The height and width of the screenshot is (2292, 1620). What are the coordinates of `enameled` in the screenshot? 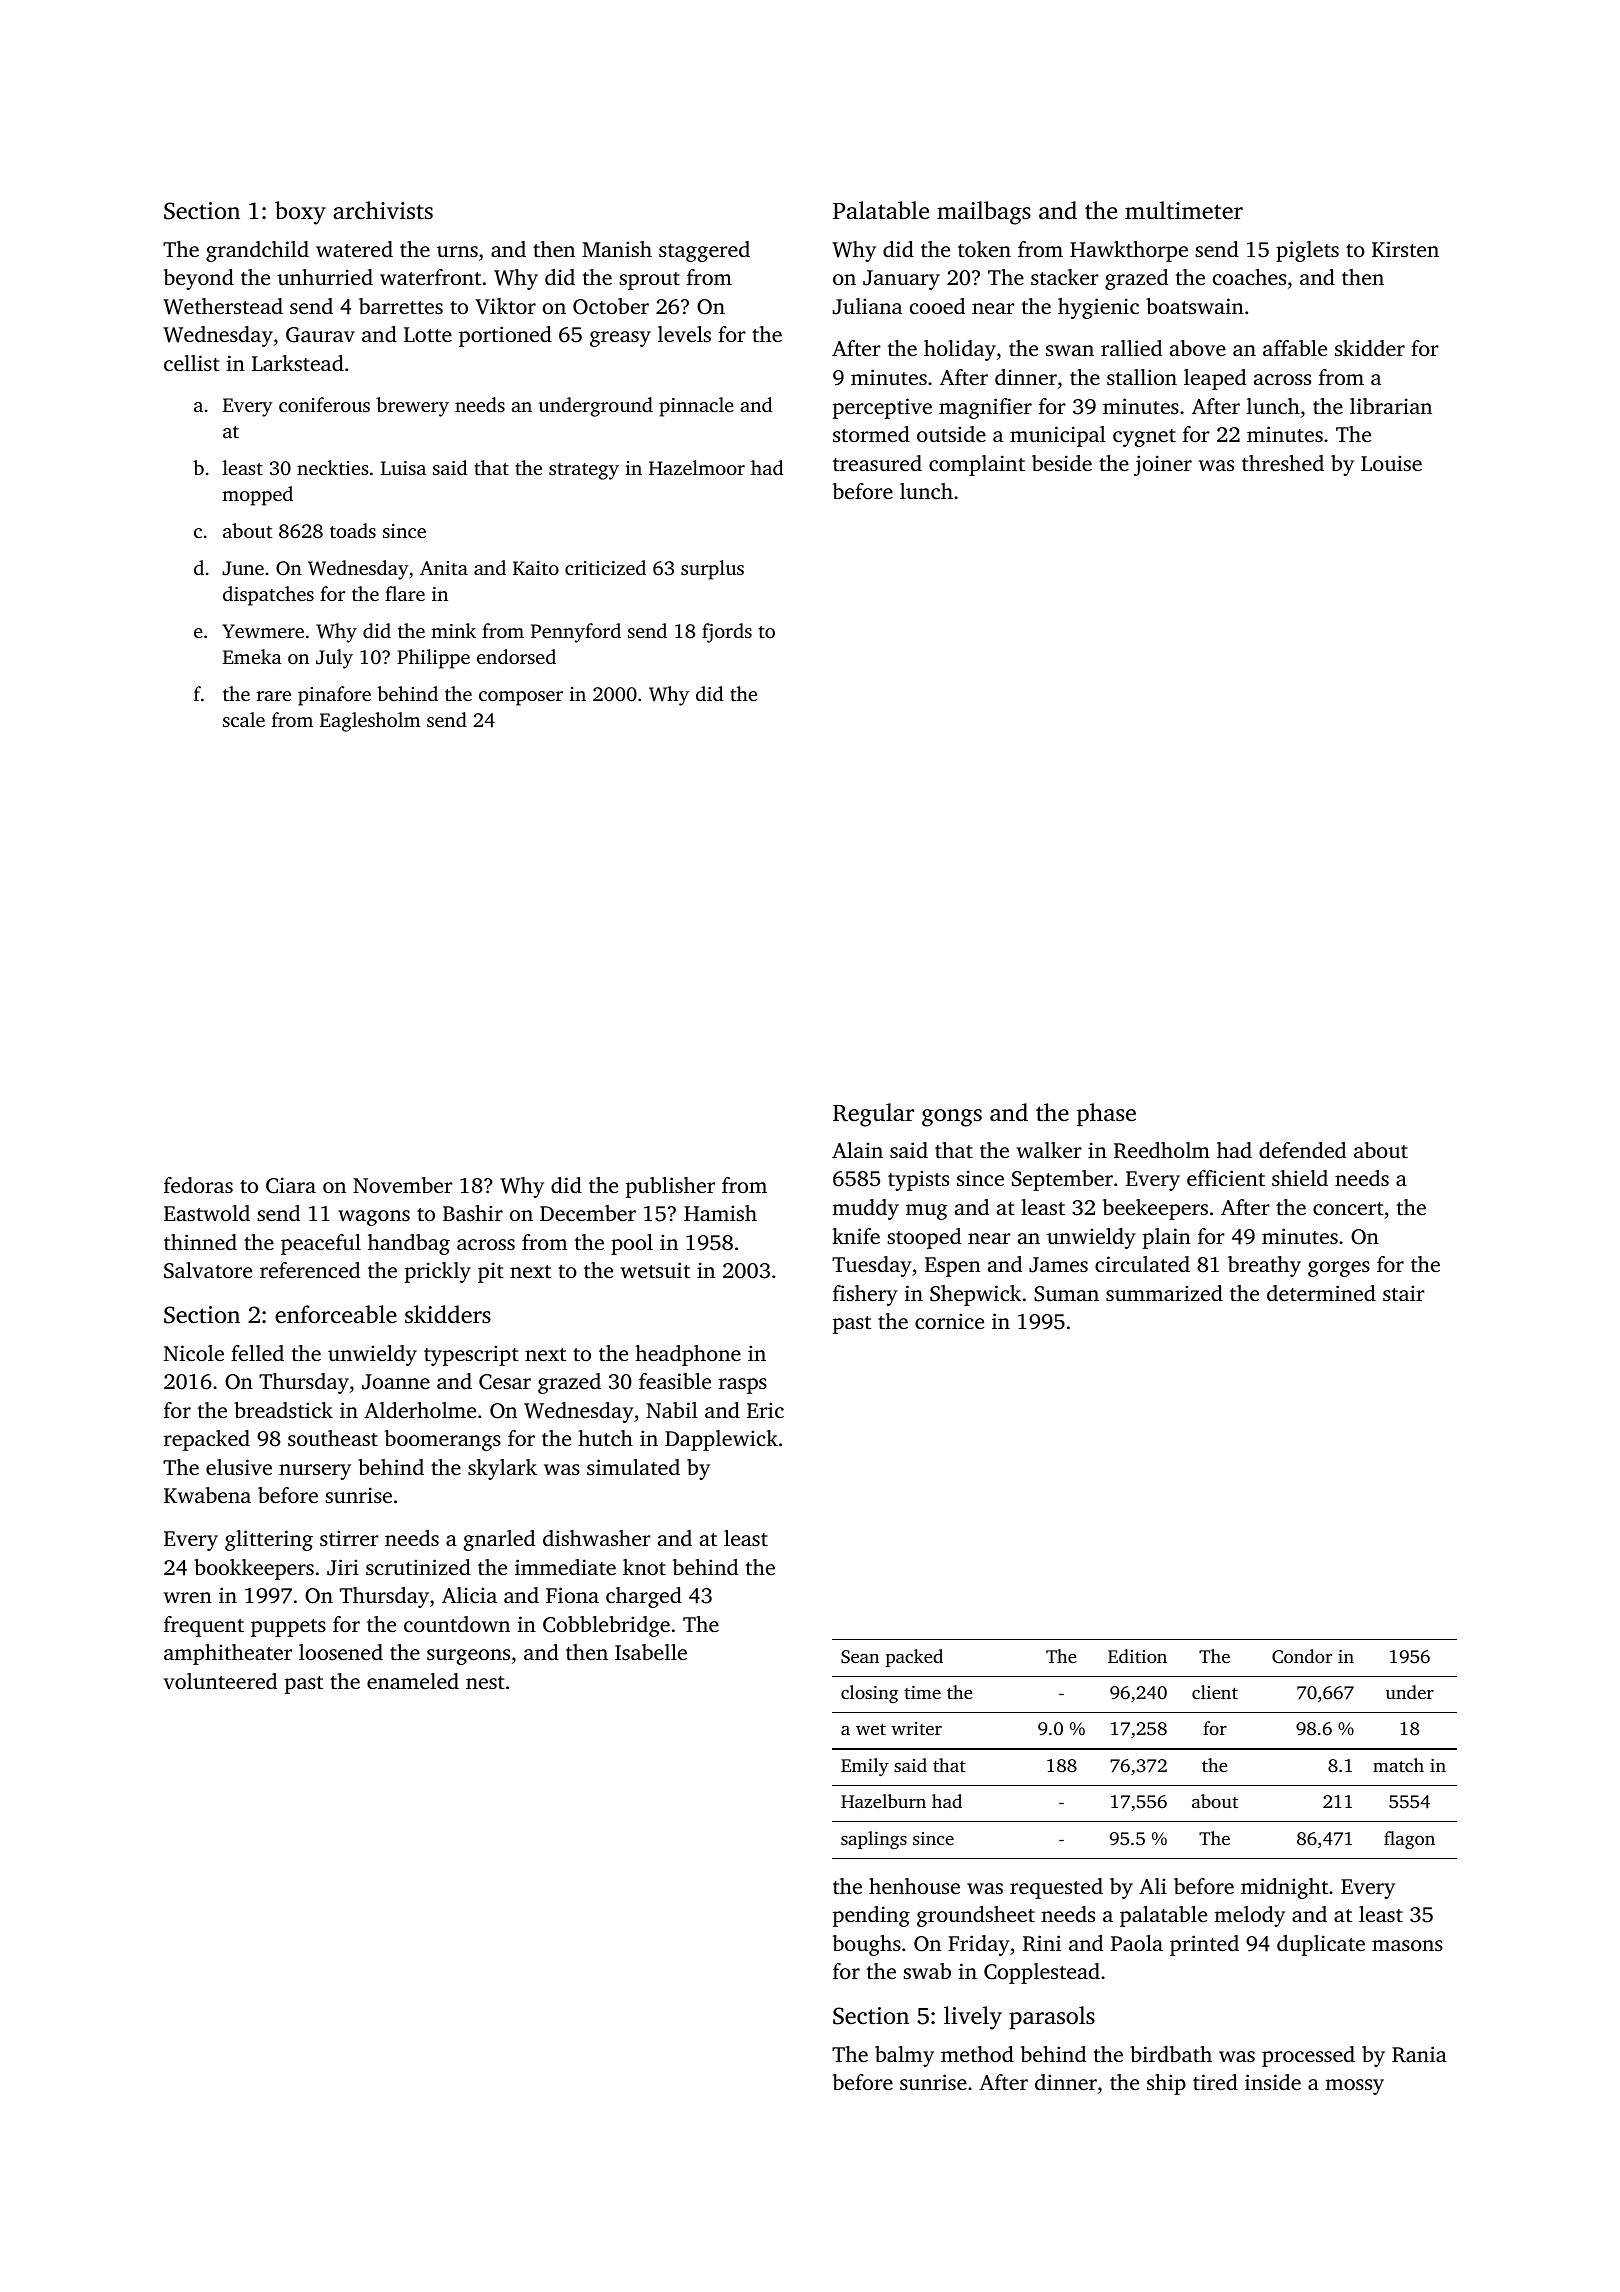 It's located at (413, 1681).
